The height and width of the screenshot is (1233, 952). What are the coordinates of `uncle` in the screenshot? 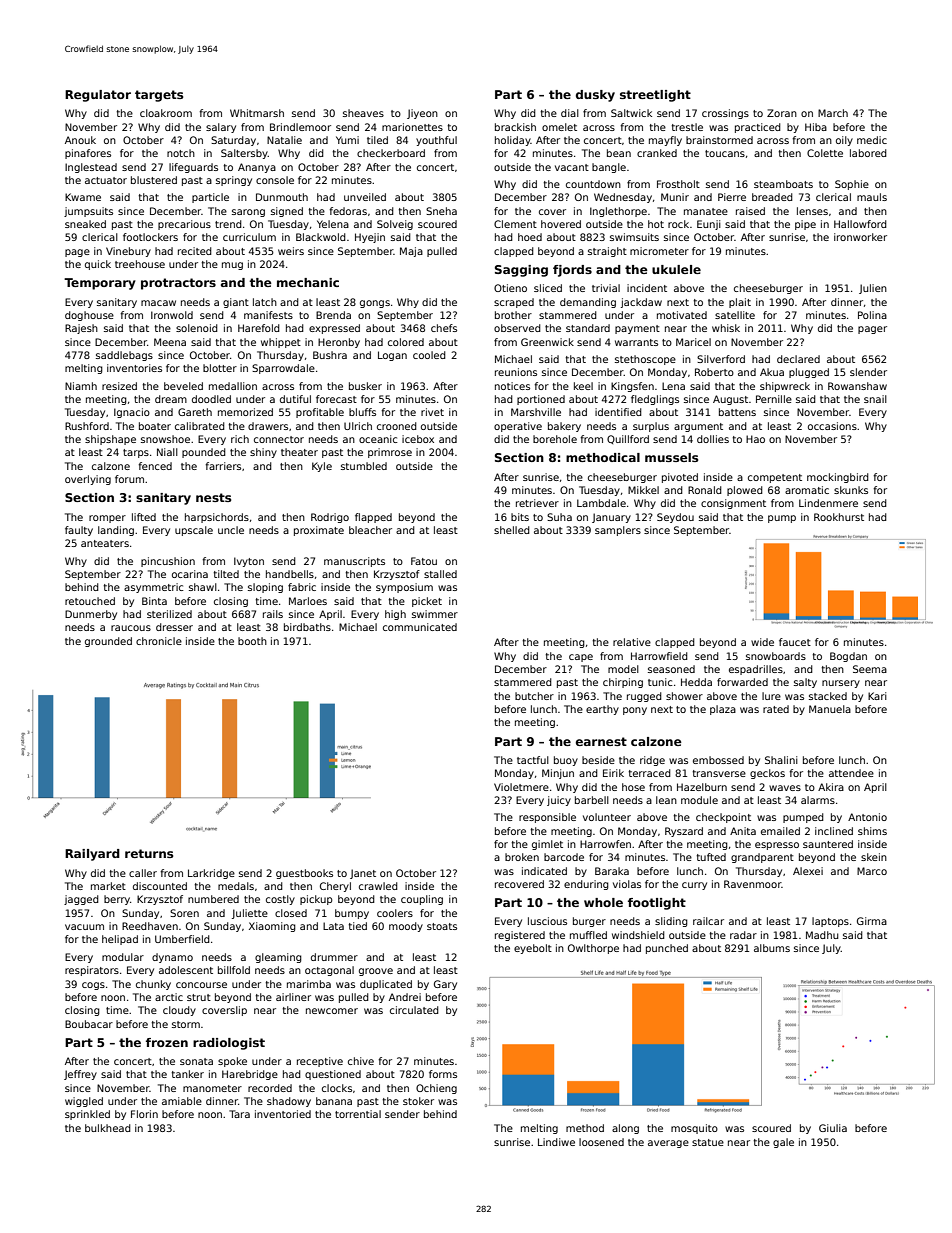 It's located at (231, 530).
